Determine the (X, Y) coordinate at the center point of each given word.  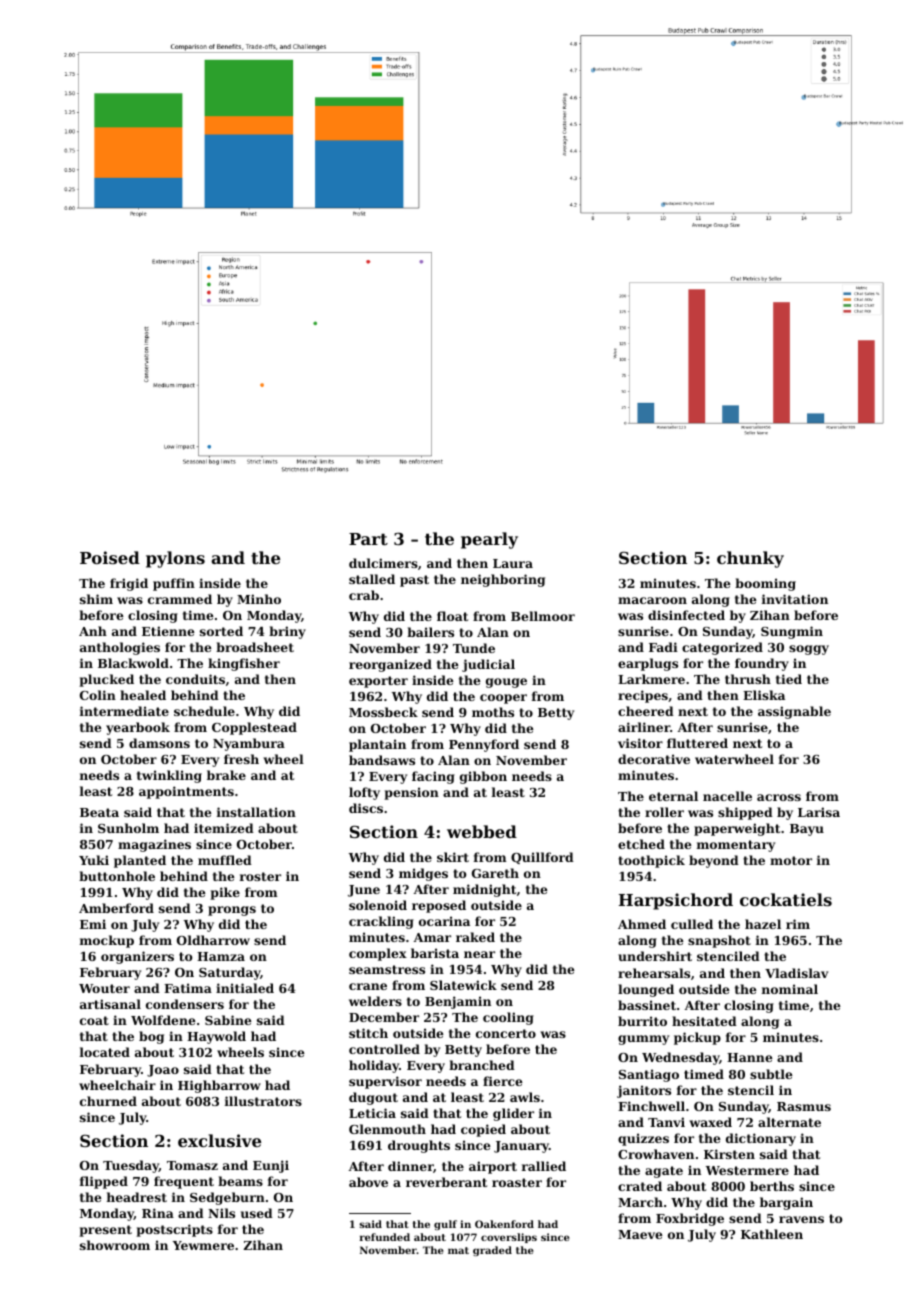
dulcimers (383, 563)
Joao (163, 1071)
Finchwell (651, 1106)
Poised (110, 557)
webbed (482, 831)
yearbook (138, 728)
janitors (644, 1091)
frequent (184, 1182)
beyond (714, 861)
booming (765, 584)
